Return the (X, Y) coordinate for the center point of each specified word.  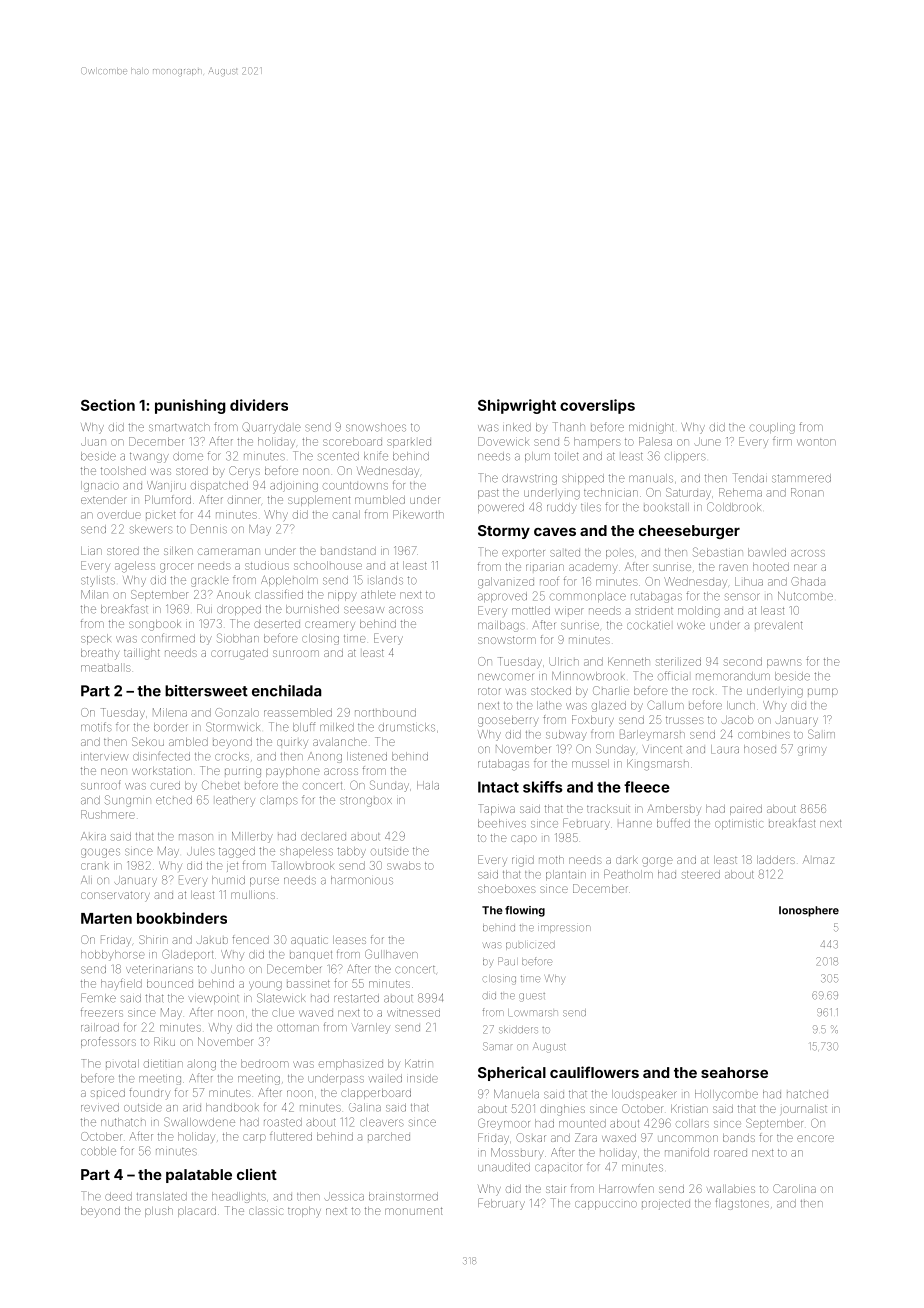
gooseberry (508, 721)
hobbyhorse (113, 955)
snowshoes (376, 427)
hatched (807, 1094)
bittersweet (206, 691)
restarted (356, 998)
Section (108, 405)
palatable (199, 1176)
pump (823, 692)
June (707, 441)
